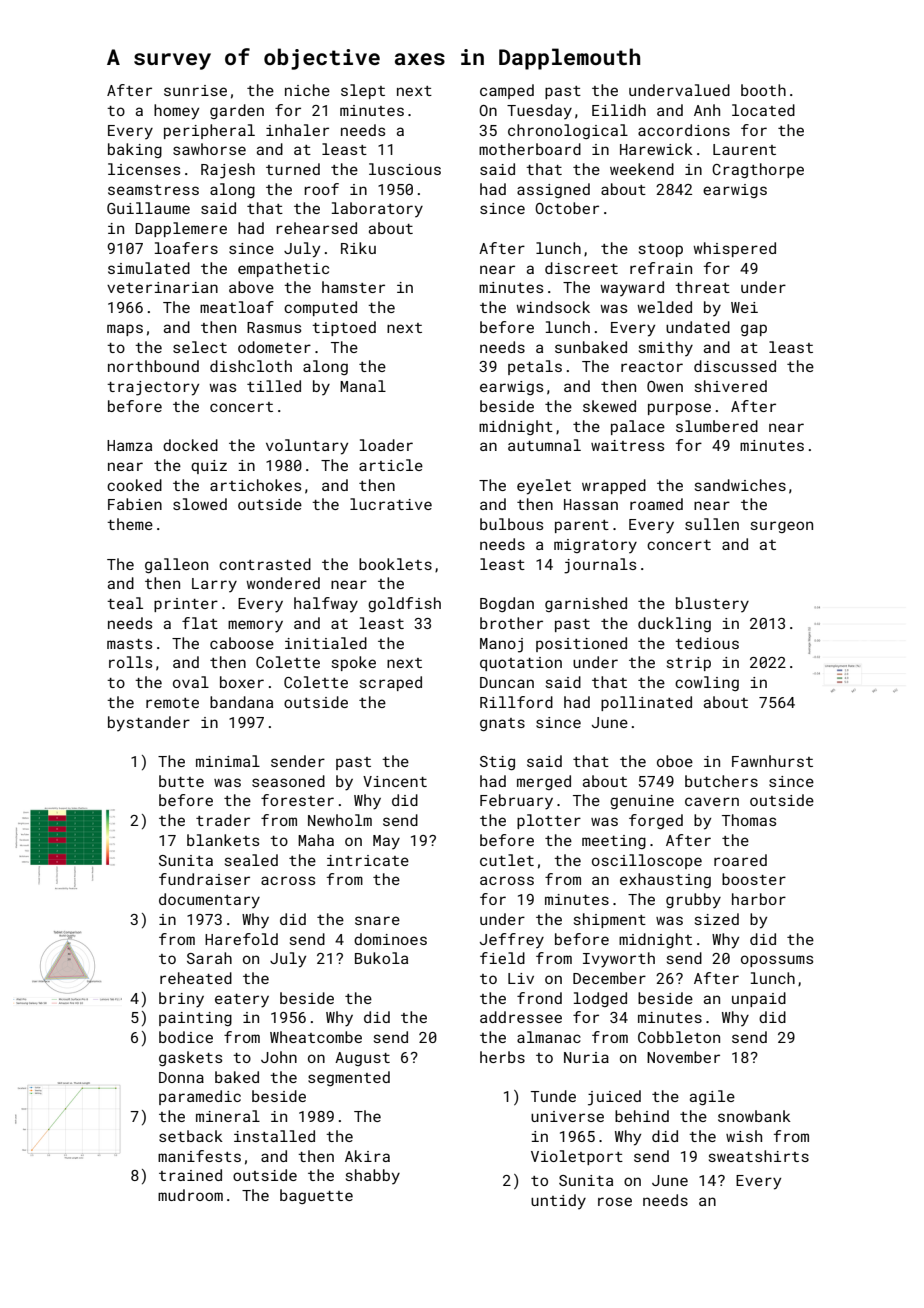 Image resolution: width=924 pixels, height=1308 pixels. I want to click on booth, so click(763, 90).
